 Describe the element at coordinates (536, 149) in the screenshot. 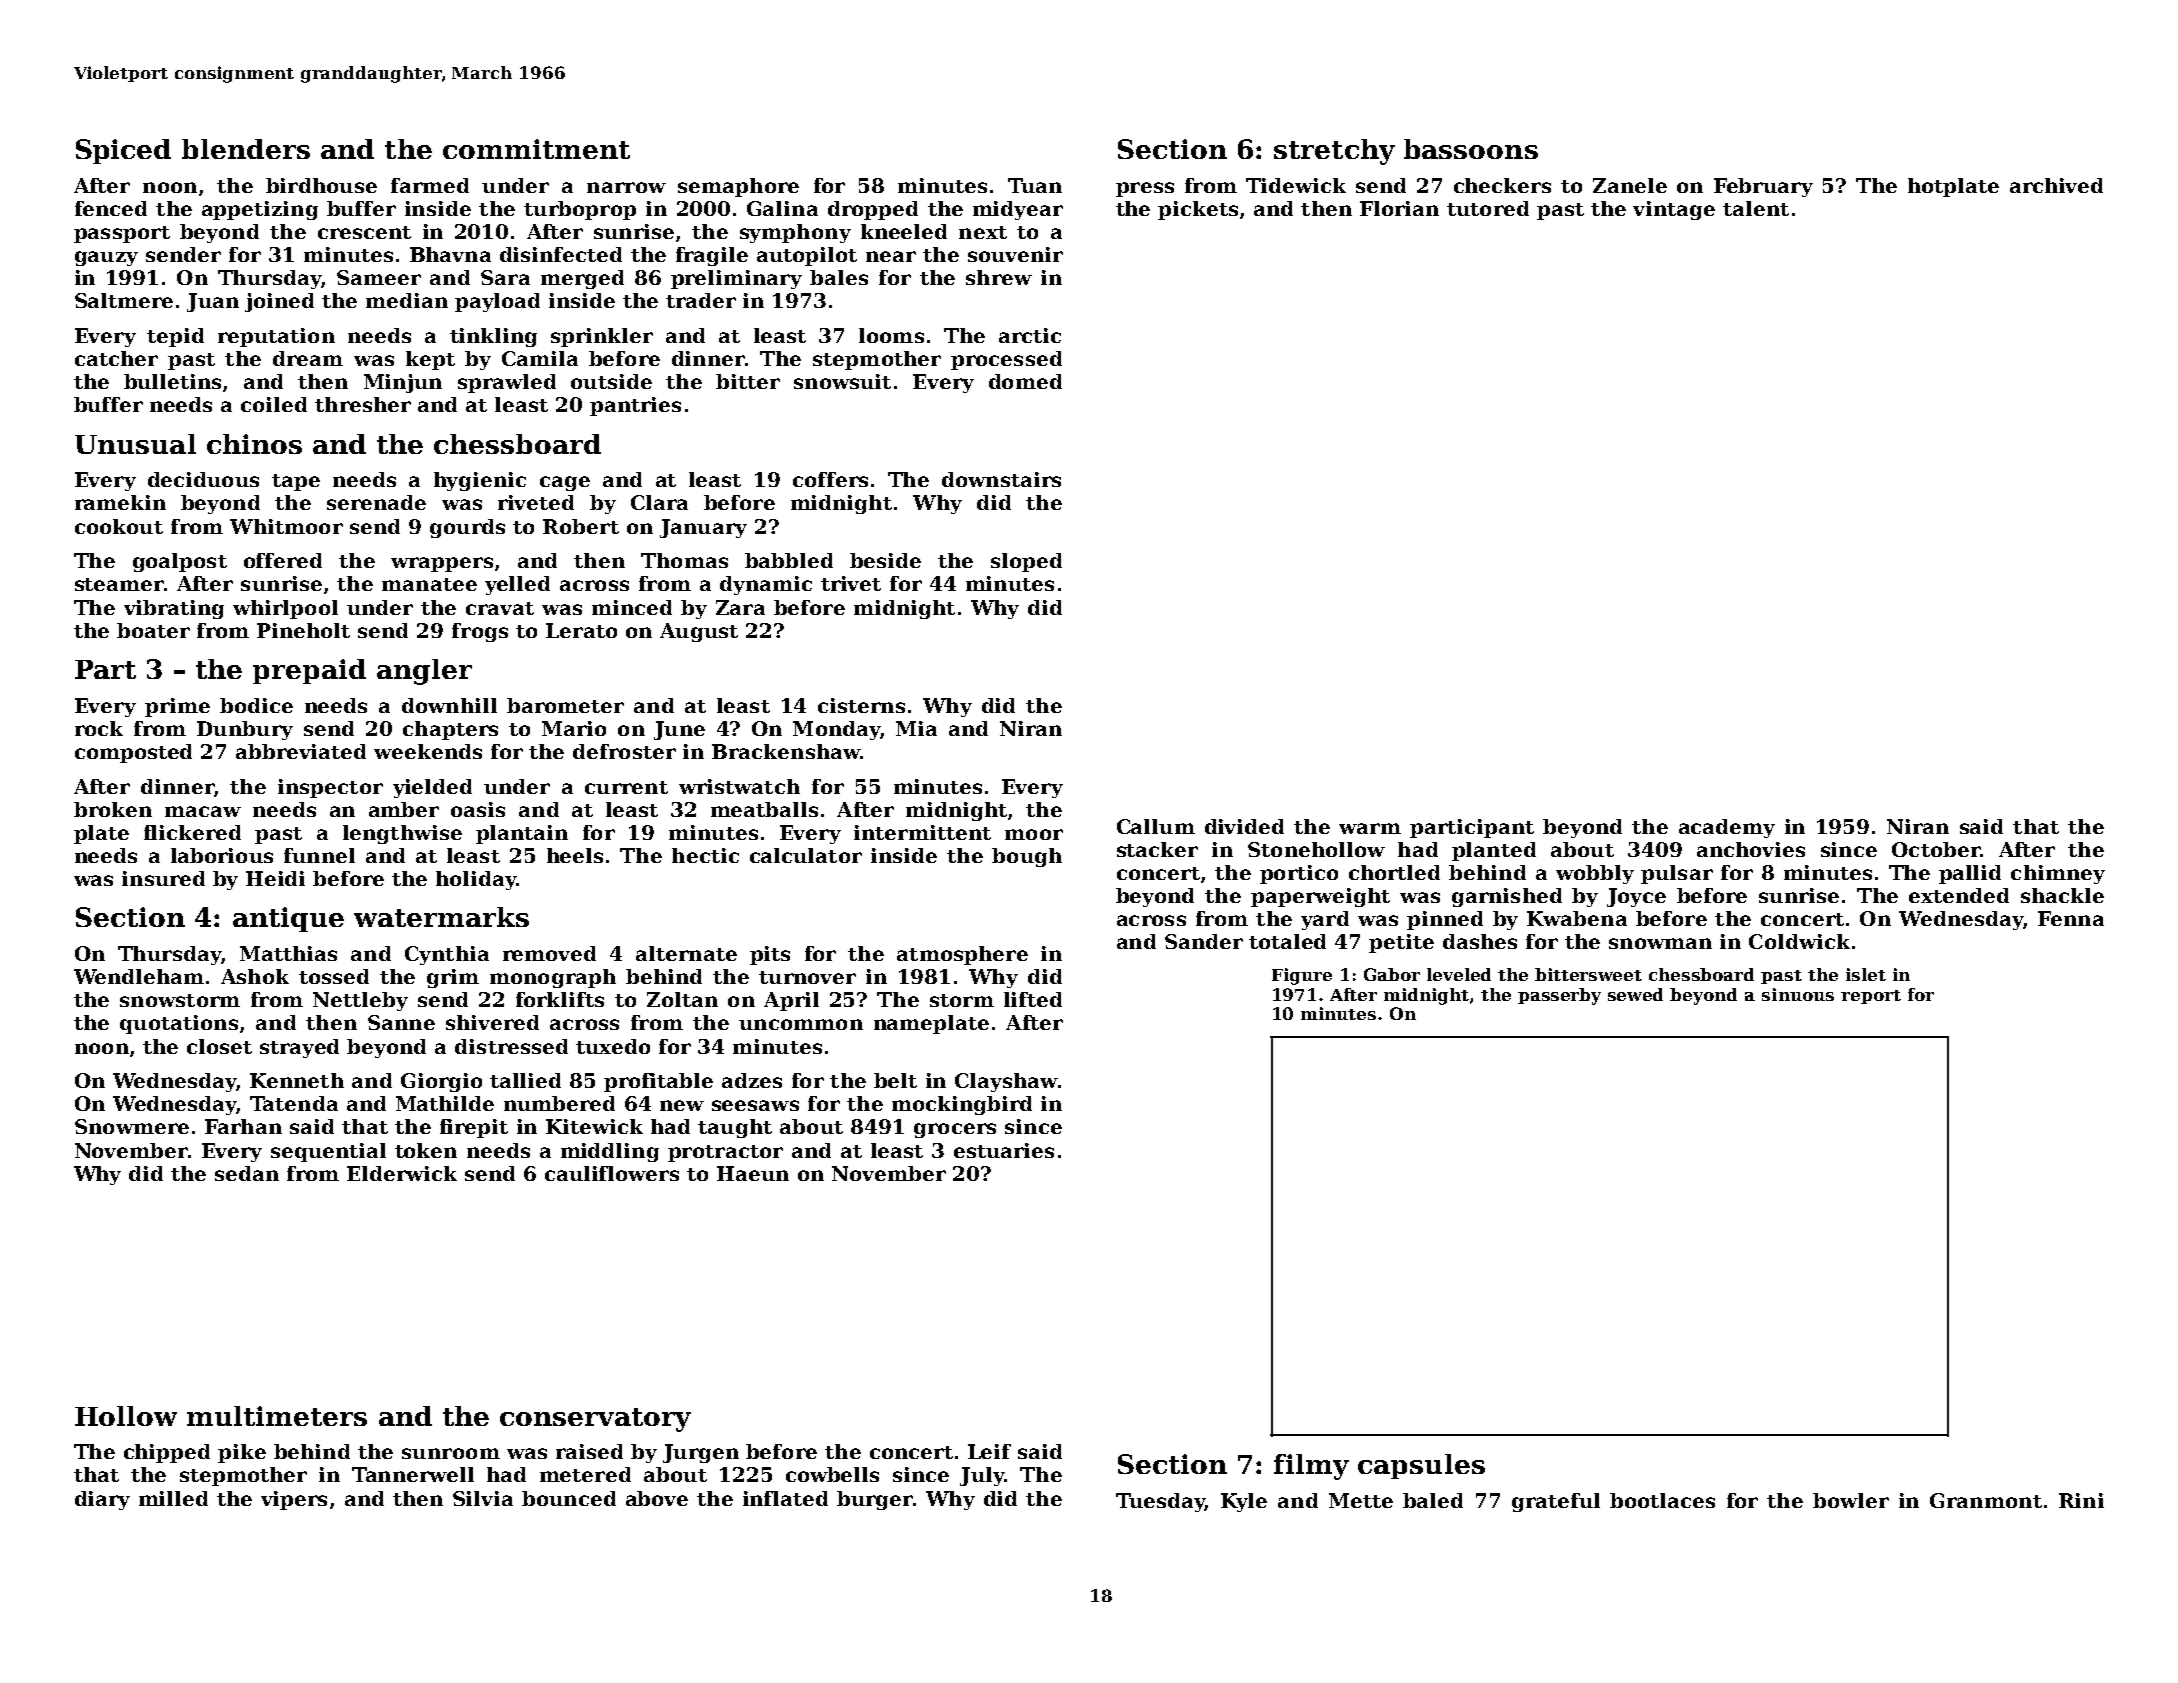

I see `commitment` at that location.
